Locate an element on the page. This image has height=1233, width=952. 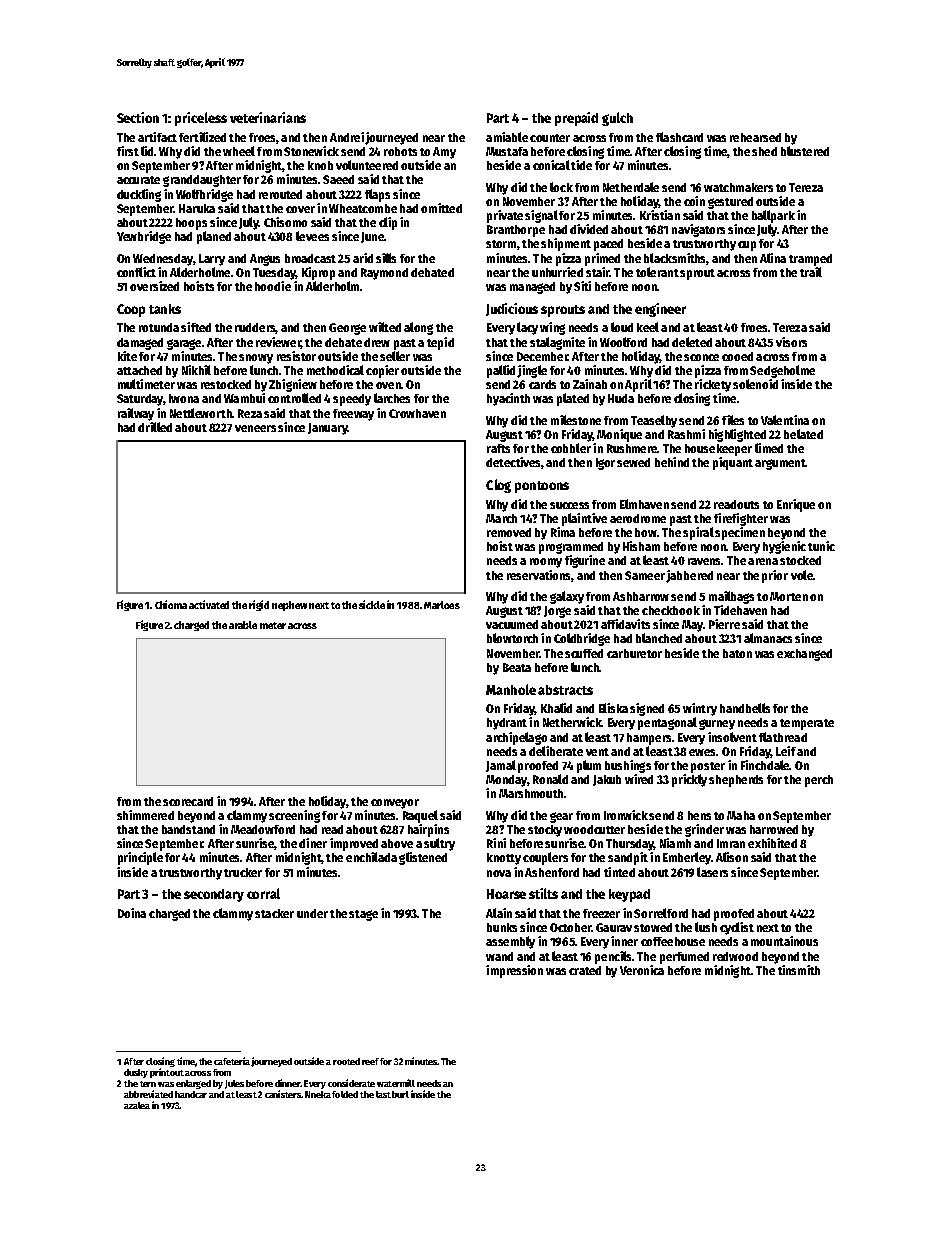
shimmered is located at coordinates (145, 815).
